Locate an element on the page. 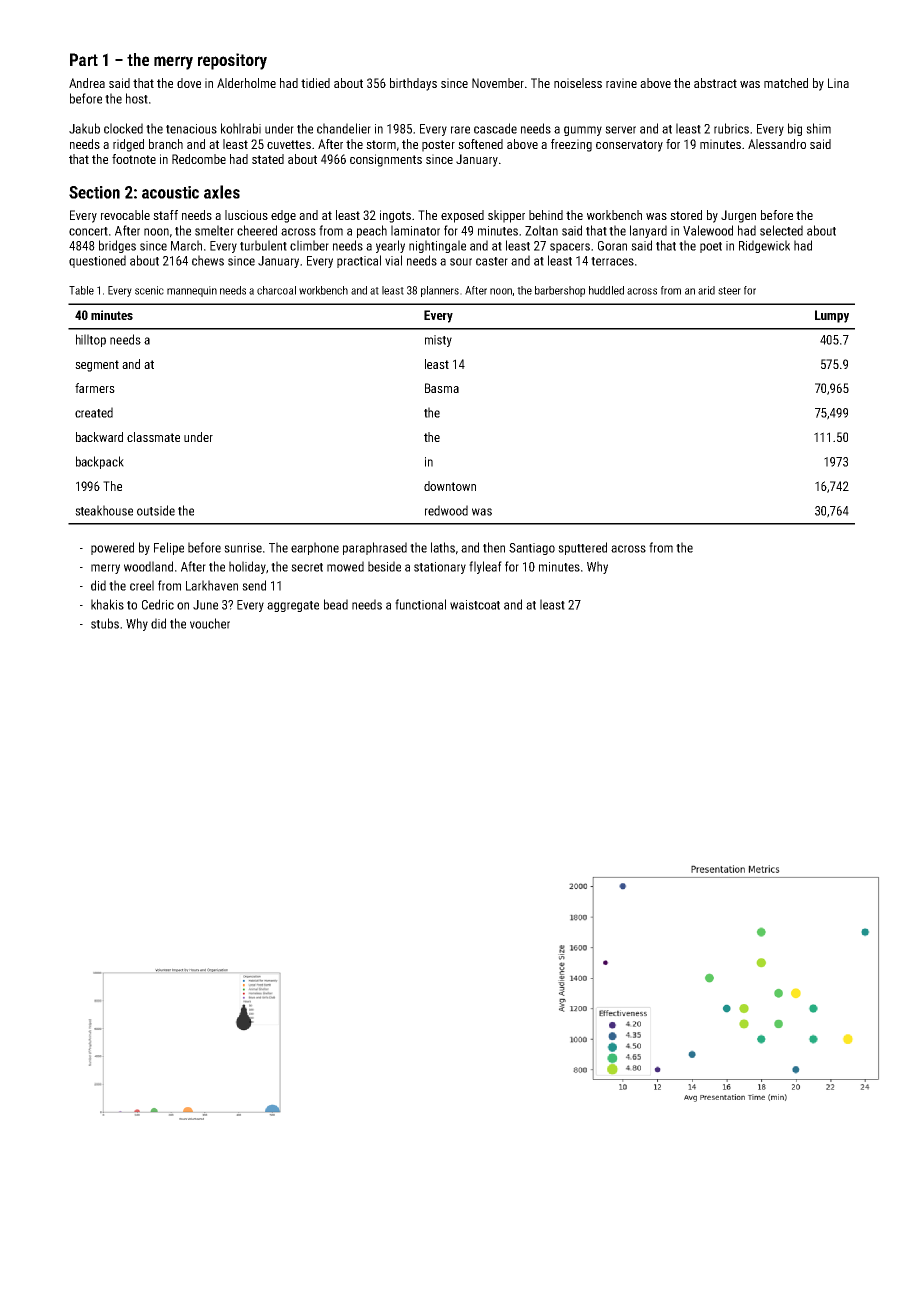 The height and width of the image is (1308, 924). Jakub is located at coordinates (84, 128).
